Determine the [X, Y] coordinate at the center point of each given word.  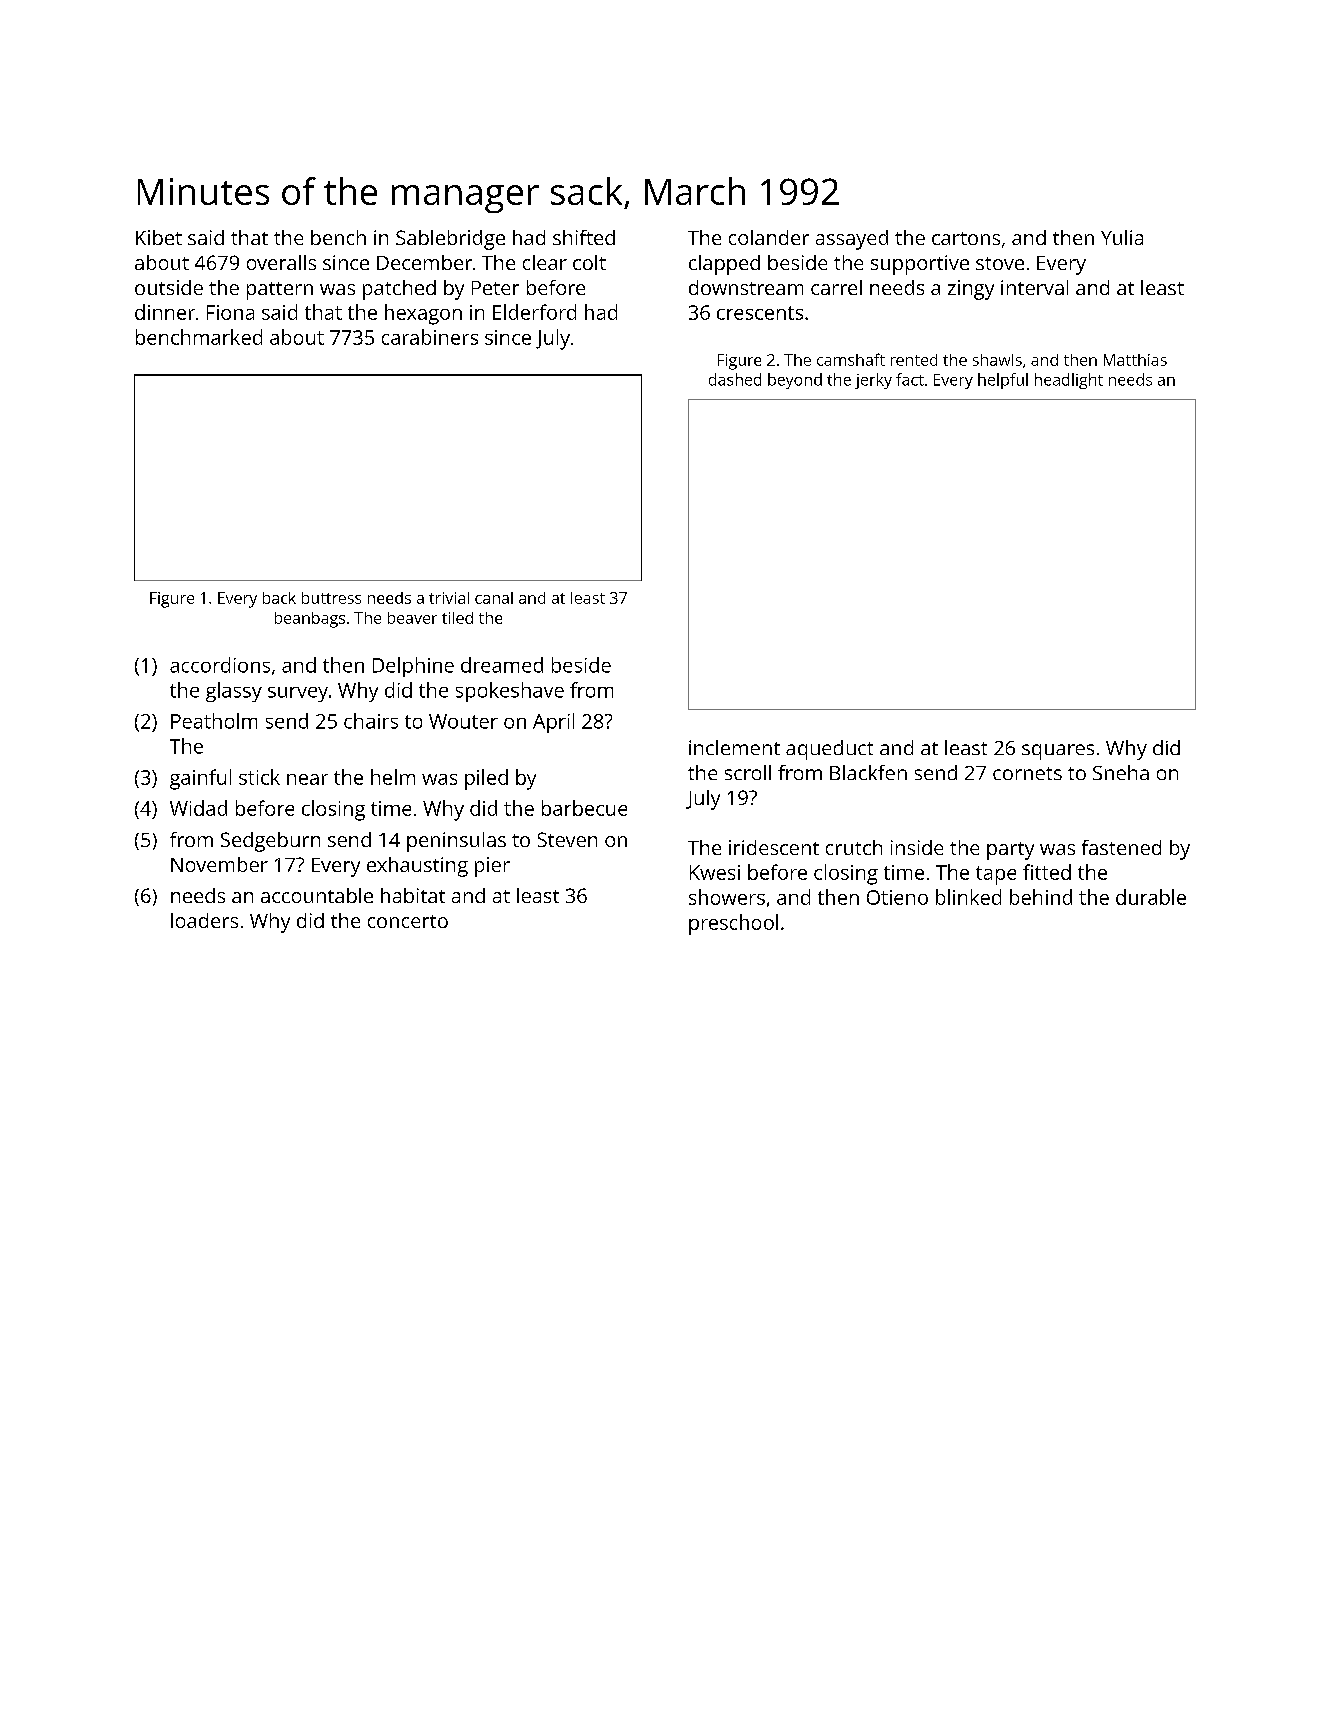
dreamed [502, 665]
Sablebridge [450, 240]
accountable [317, 895]
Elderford [534, 312]
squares [1058, 752]
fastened [1121, 847]
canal [494, 598]
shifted [584, 237]
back [279, 598]
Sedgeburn [270, 842]
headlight [1069, 381]
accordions [220, 665]
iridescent [774, 847]
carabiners [430, 337]
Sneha [1121, 772]
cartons [966, 238]
